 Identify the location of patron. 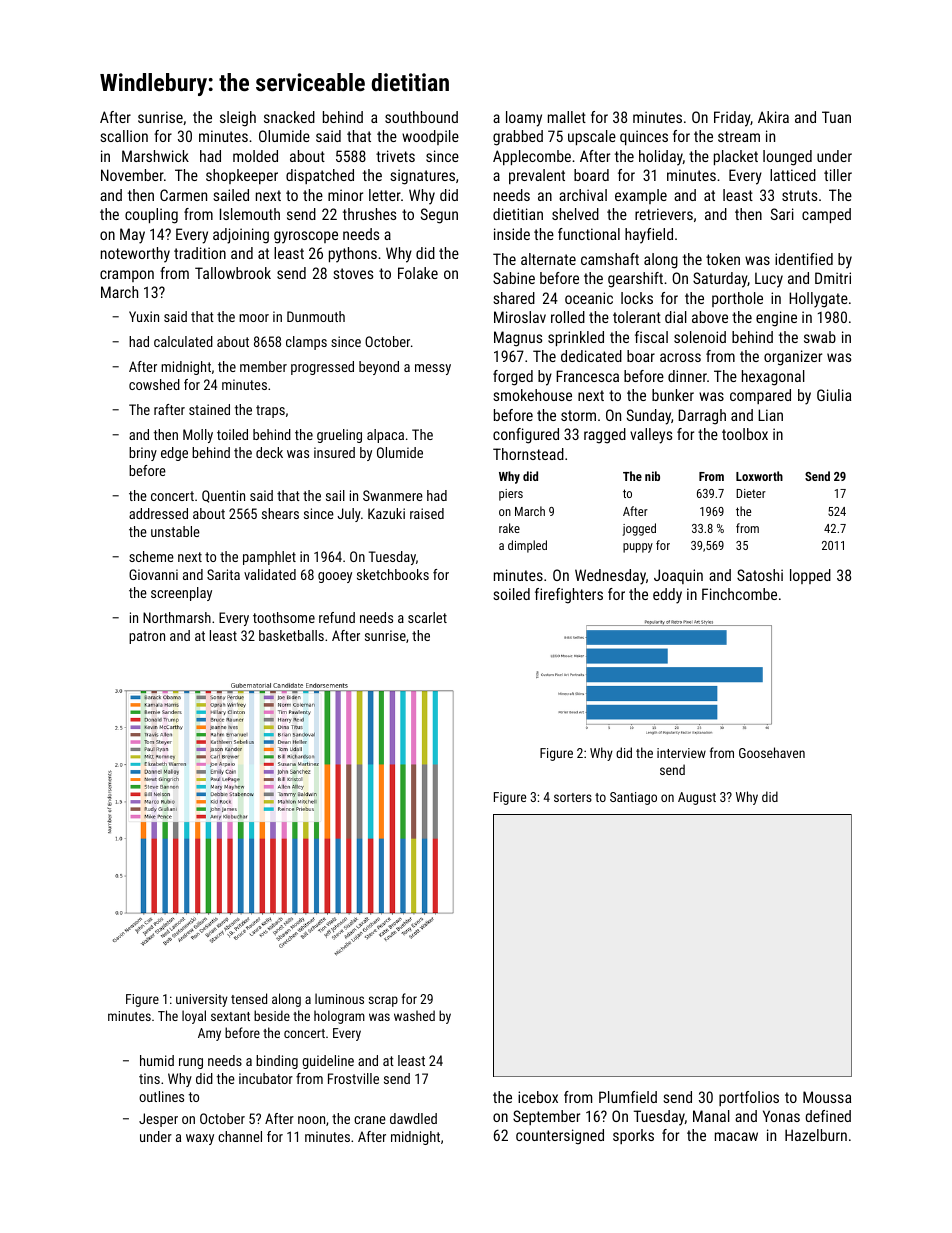
(147, 637).
